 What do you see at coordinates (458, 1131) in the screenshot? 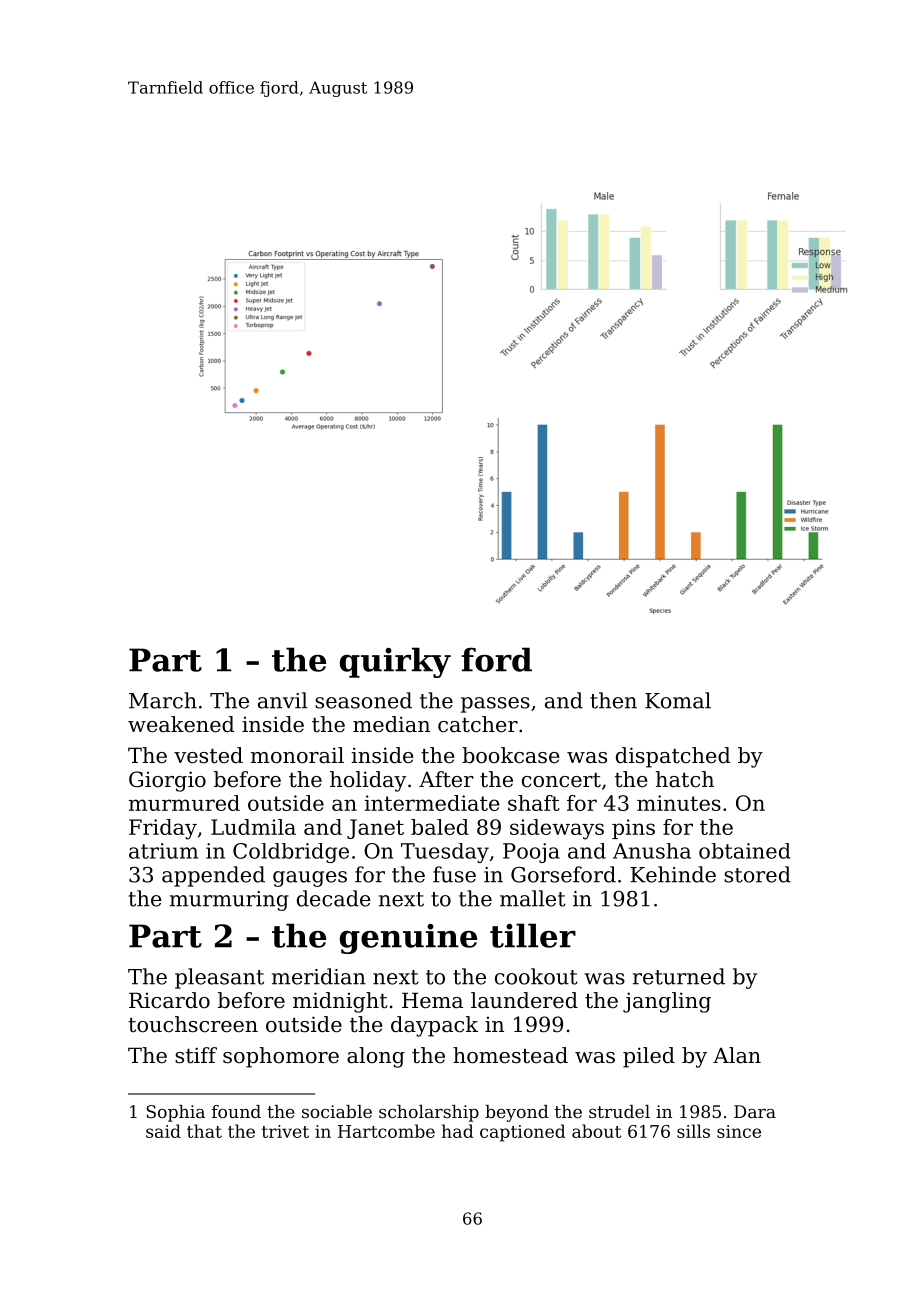
I see `had` at bounding box center [458, 1131].
